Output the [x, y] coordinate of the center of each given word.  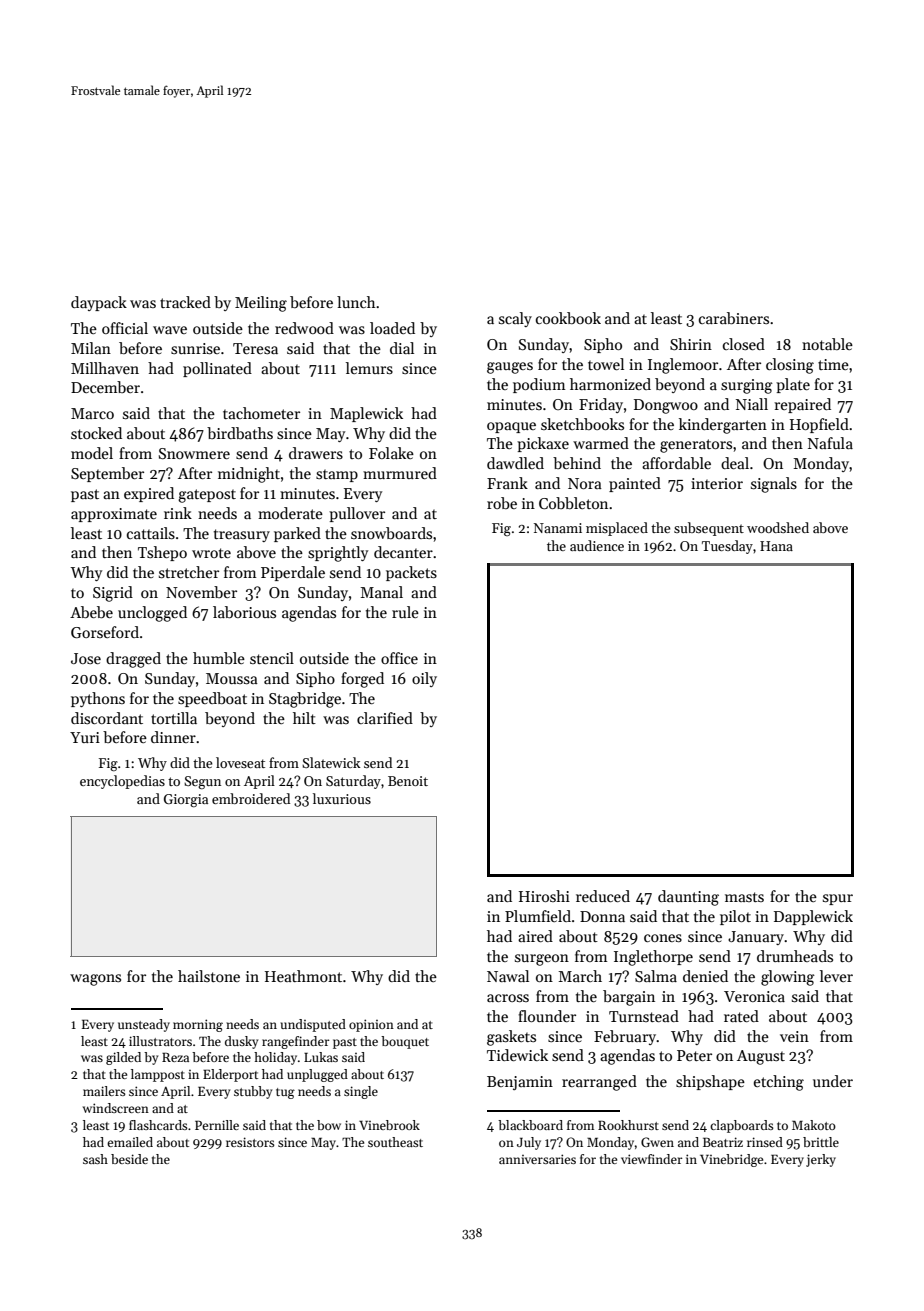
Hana [776, 546]
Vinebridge [731, 1160]
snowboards [391, 533]
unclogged [152, 614]
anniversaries [537, 1159]
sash [95, 1159]
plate [793, 385]
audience [597, 545]
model [92, 453]
